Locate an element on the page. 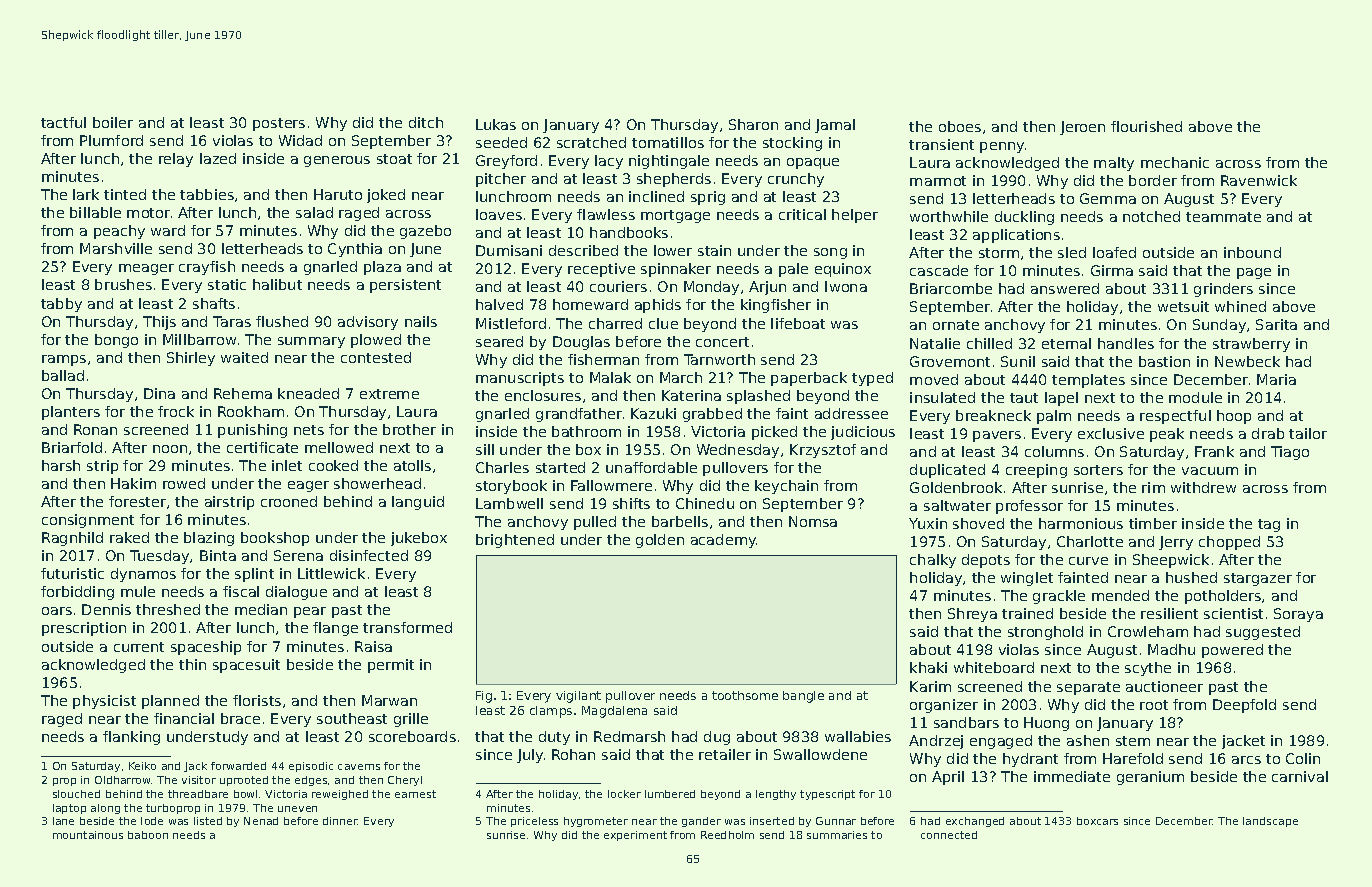  salad is located at coordinates (314, 212).
